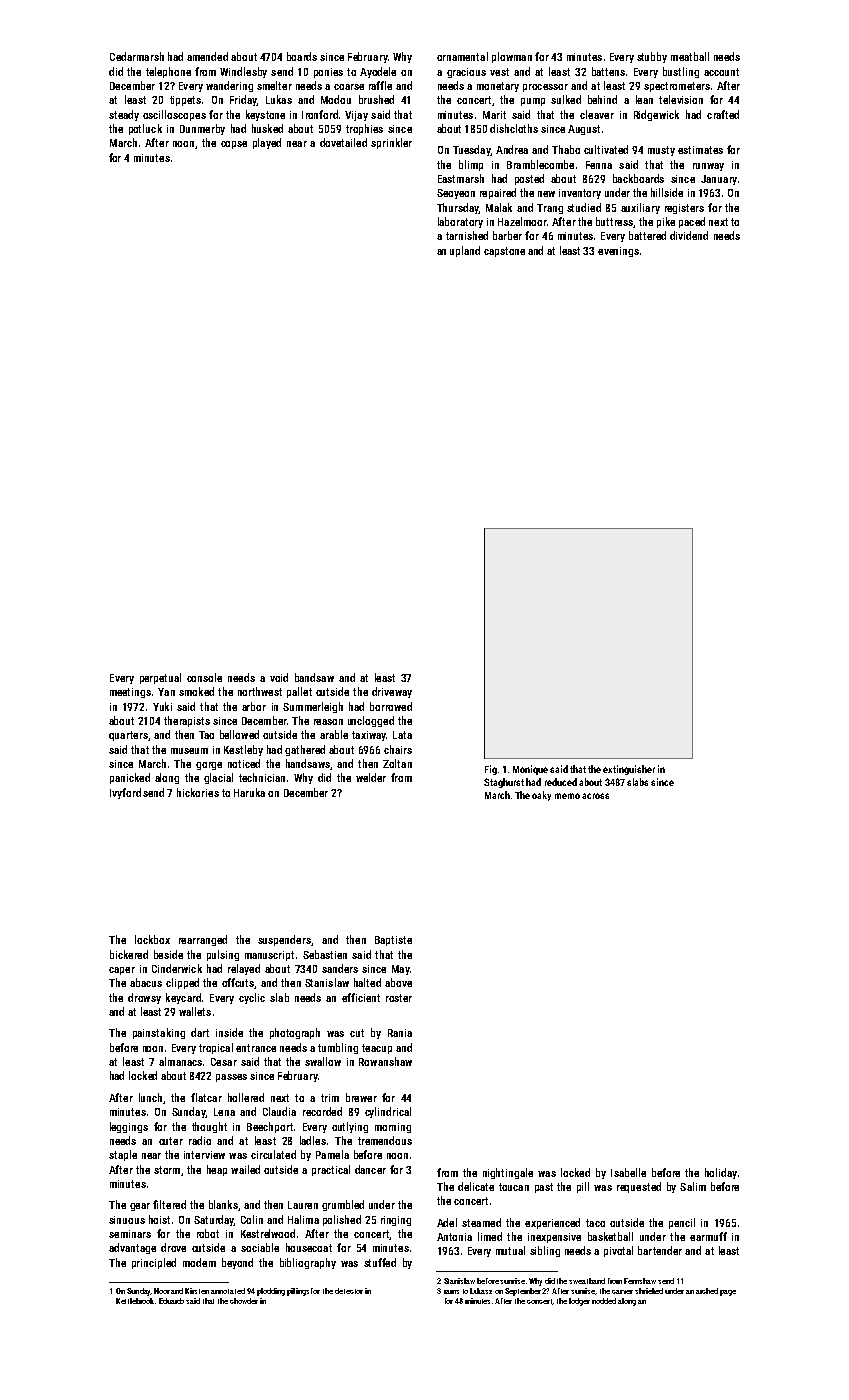 The image size is (849, 1400). What do you see at coordinates (392, 692) in the screenshot?
I see `driveway` at bounding box center [392, 692].
